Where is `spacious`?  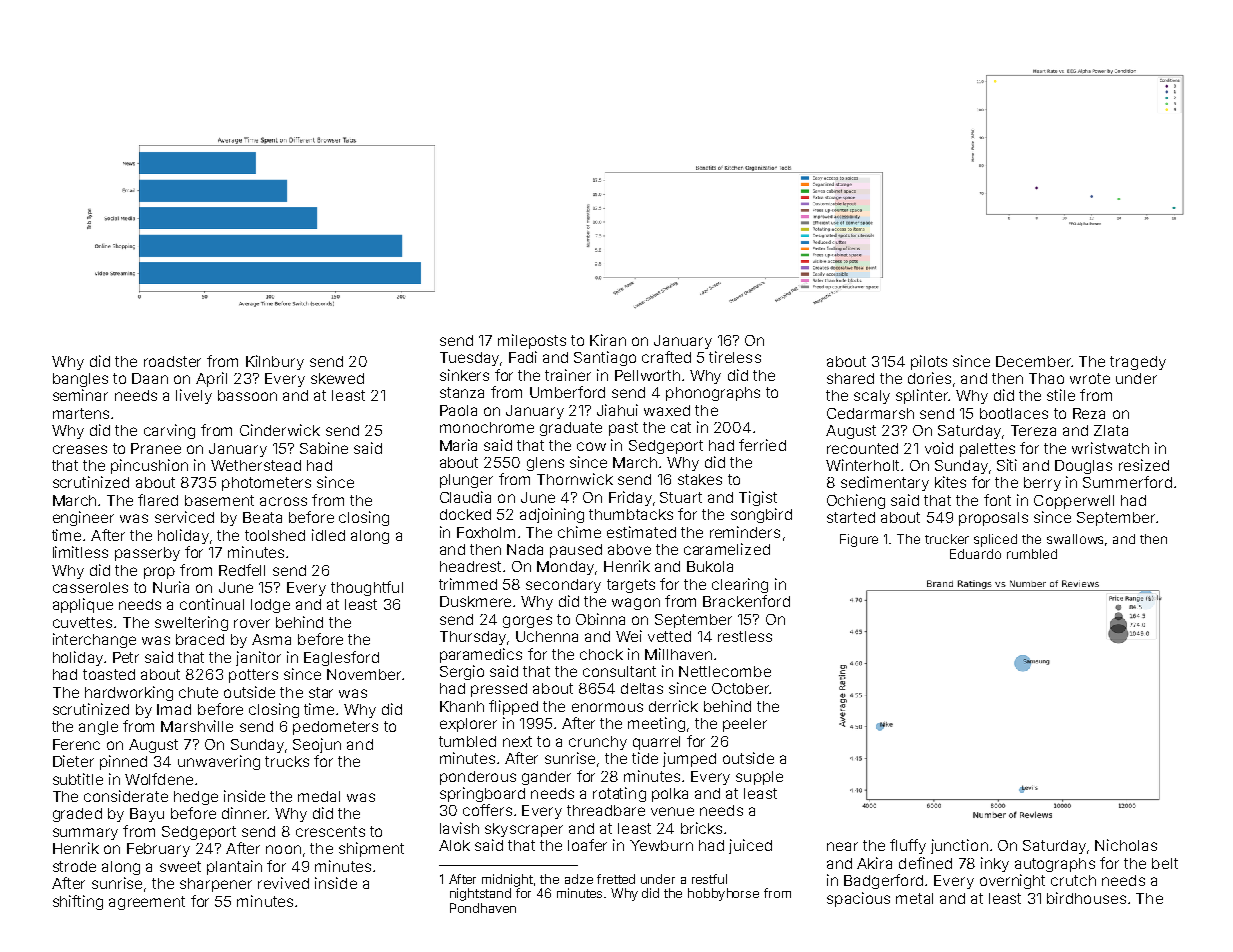 spacious is located at coordinates (858, 899).
